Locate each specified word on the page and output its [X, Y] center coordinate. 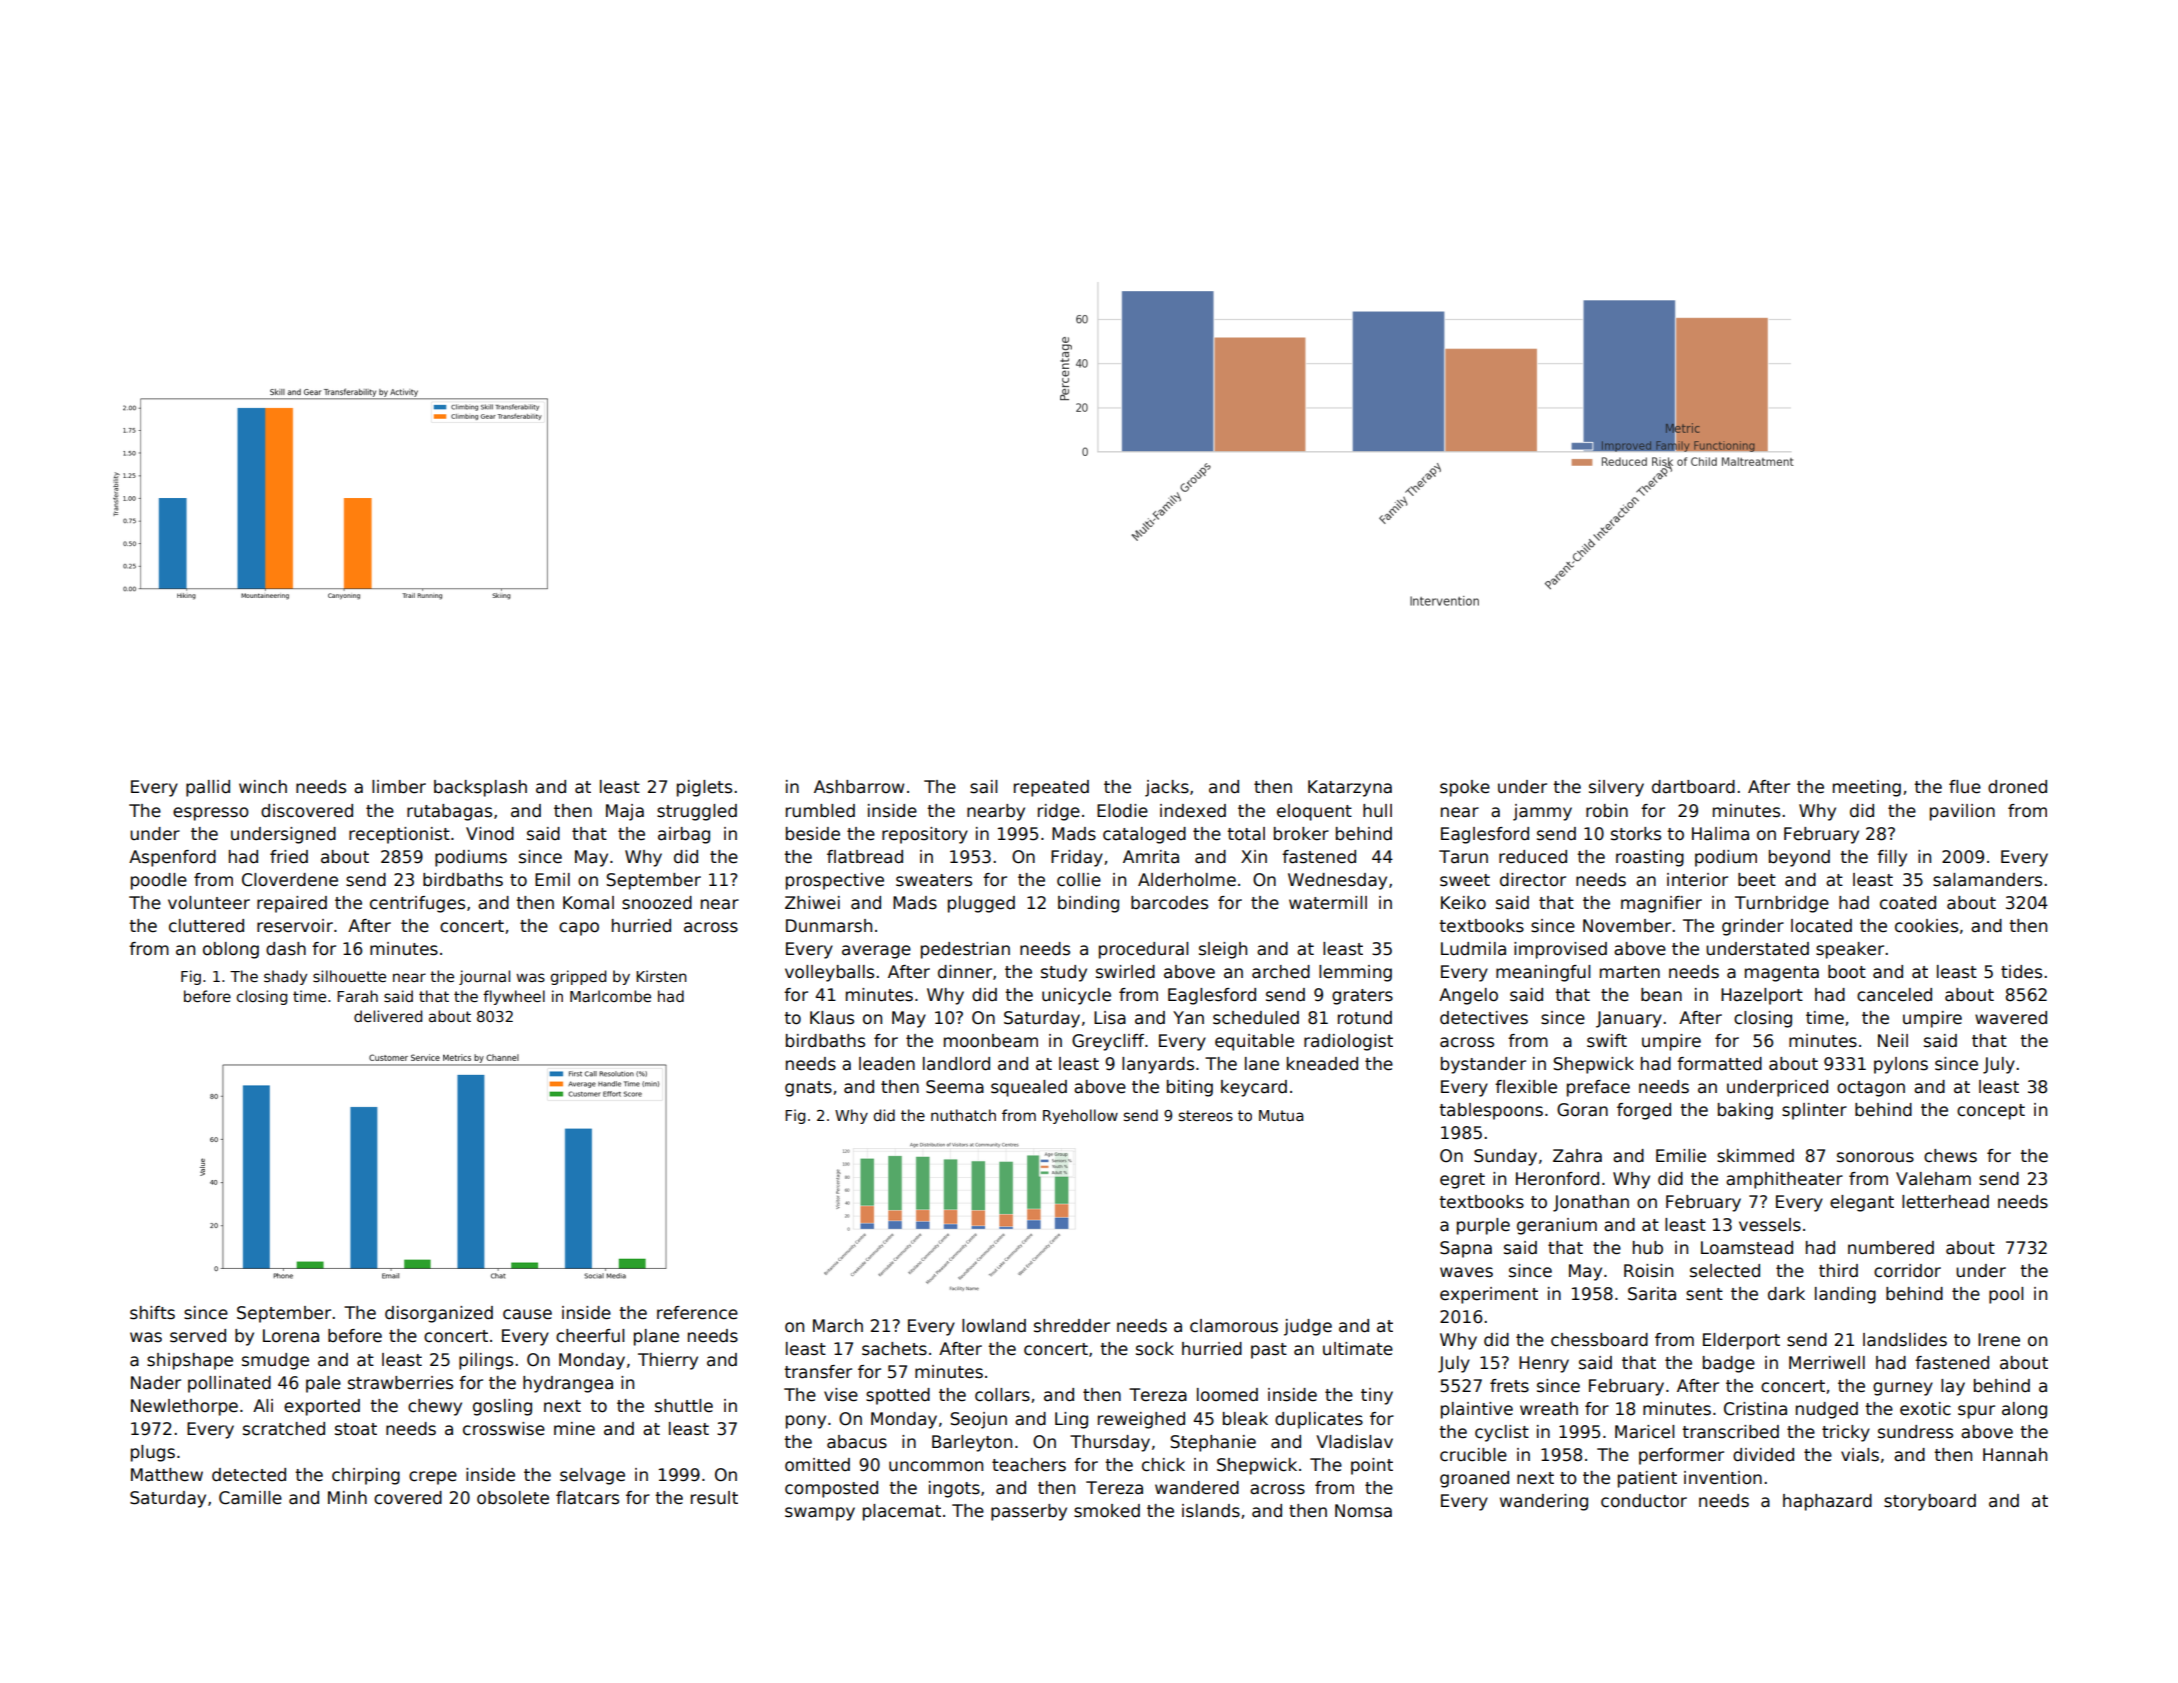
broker [1301, 834]
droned [2017, 787]
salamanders [1987, 880]
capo [579, 929]
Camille [250, 1498]
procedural [1143, 950]
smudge [275, 1361]
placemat [902, 1512]
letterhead [1945, 1202]
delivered [388, 1016]
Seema [955, 1087]
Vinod [490, 833]
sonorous [1875, 1157]
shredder [1072, 1326]
